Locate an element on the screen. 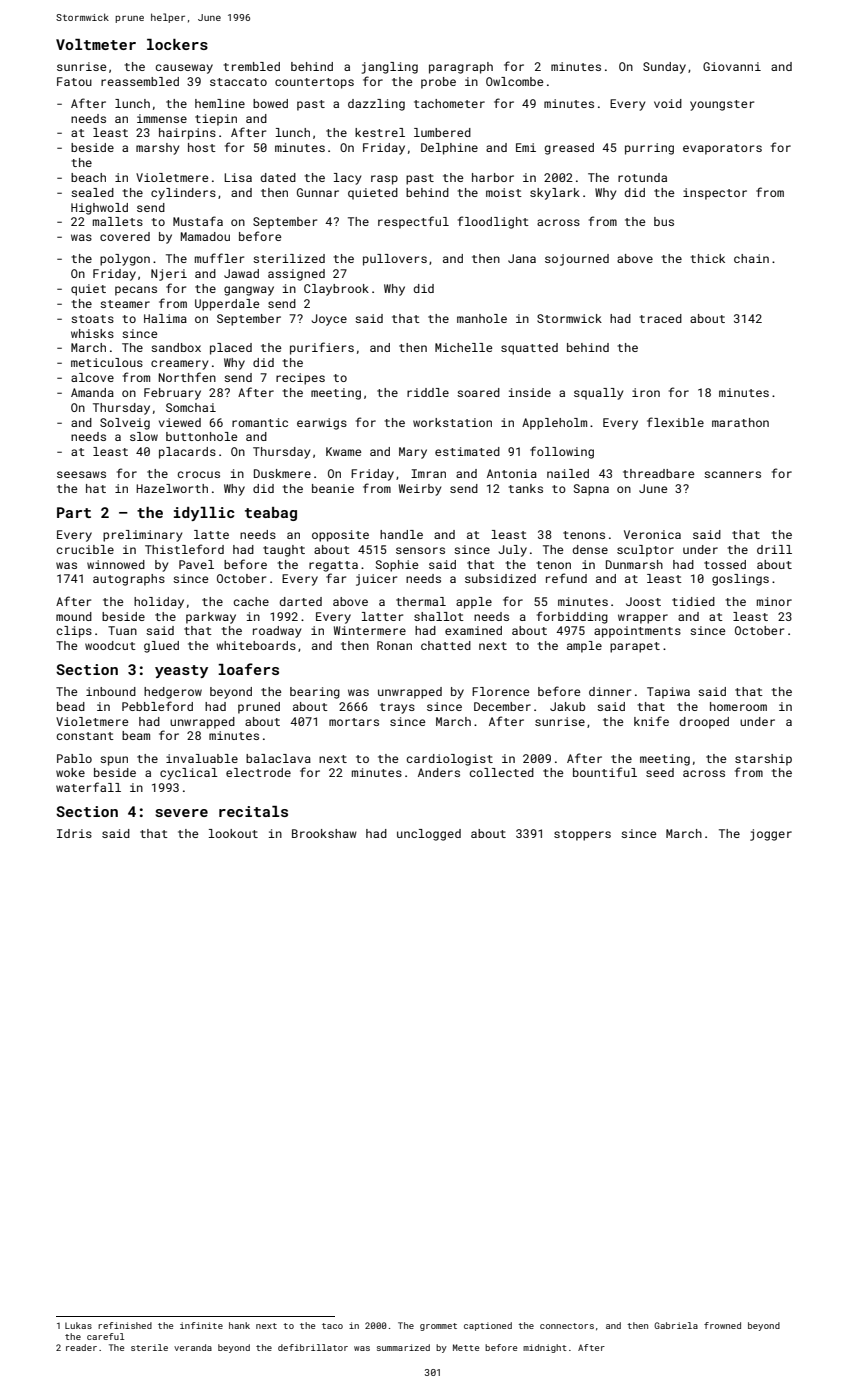 This screenshot has height=1400, width=849. chain is located at coordinates (751, 258).
